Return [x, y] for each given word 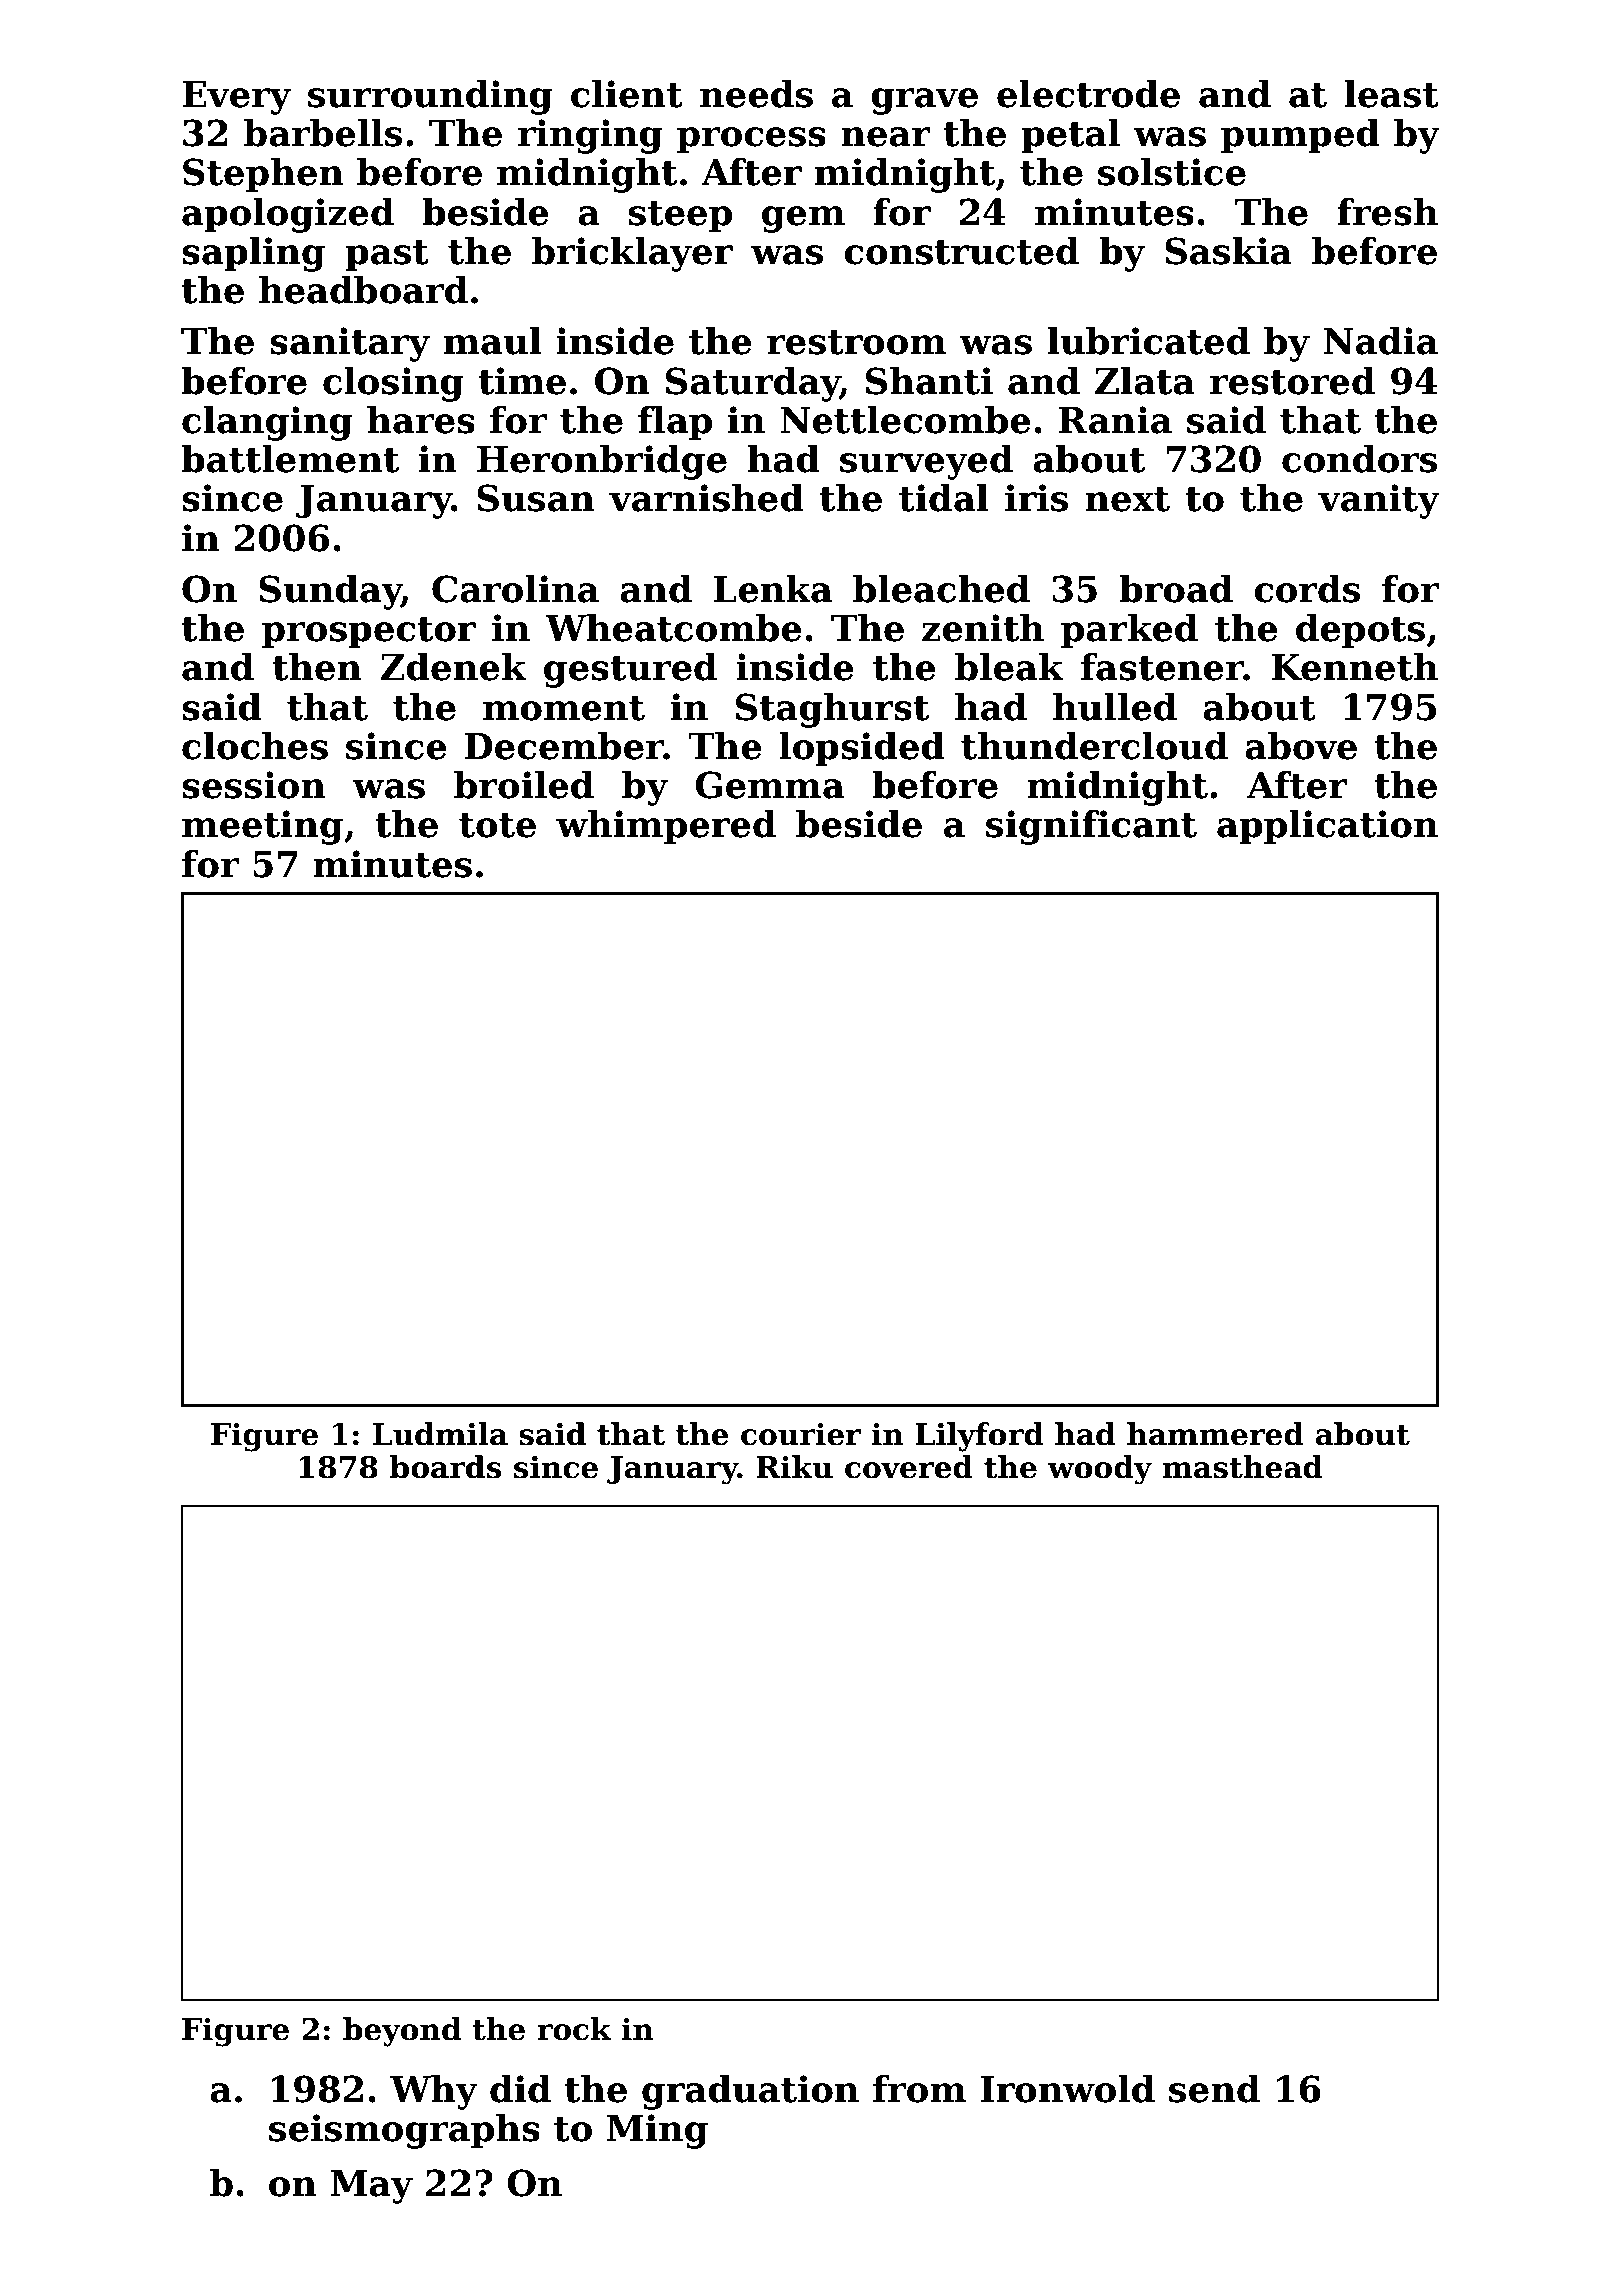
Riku [794, 1467]
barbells [323, 133]
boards [446, 1467]
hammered [1215, 1434]
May [371, 2187]
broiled [524, 785]
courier [801, 1434]
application [1327, 827]
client [627, 94]
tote [497, 825]
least [1392, 94]
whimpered [666, 827]
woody [1099, 1470]
